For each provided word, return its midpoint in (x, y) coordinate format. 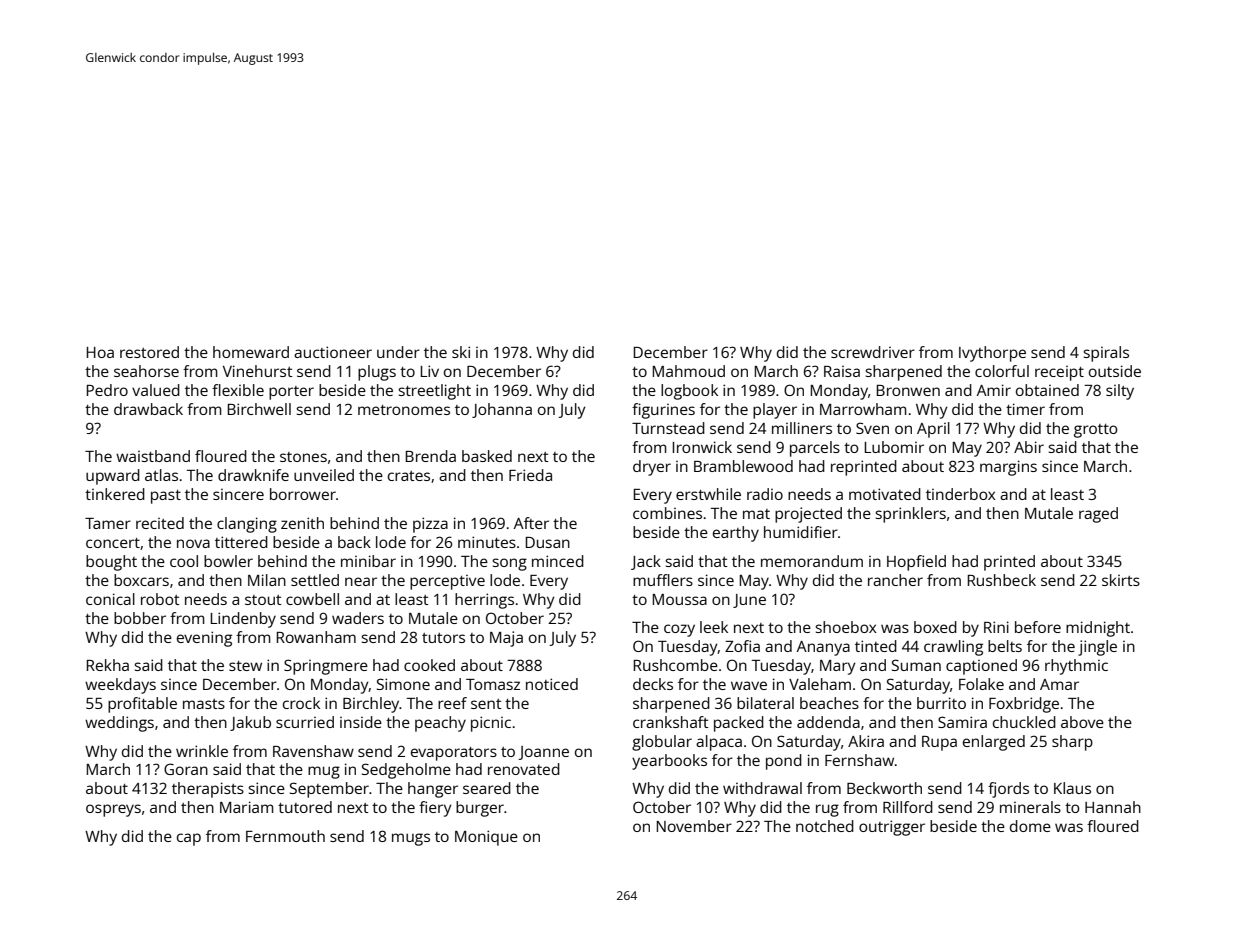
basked (487, 456)
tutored (305, 807)
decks (653, 684)
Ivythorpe (992, 354)
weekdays (120, 686)
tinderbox (961, 494)
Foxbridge (1024, 705)
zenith (302, 523)
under (398, 352)
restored (149, 352)
